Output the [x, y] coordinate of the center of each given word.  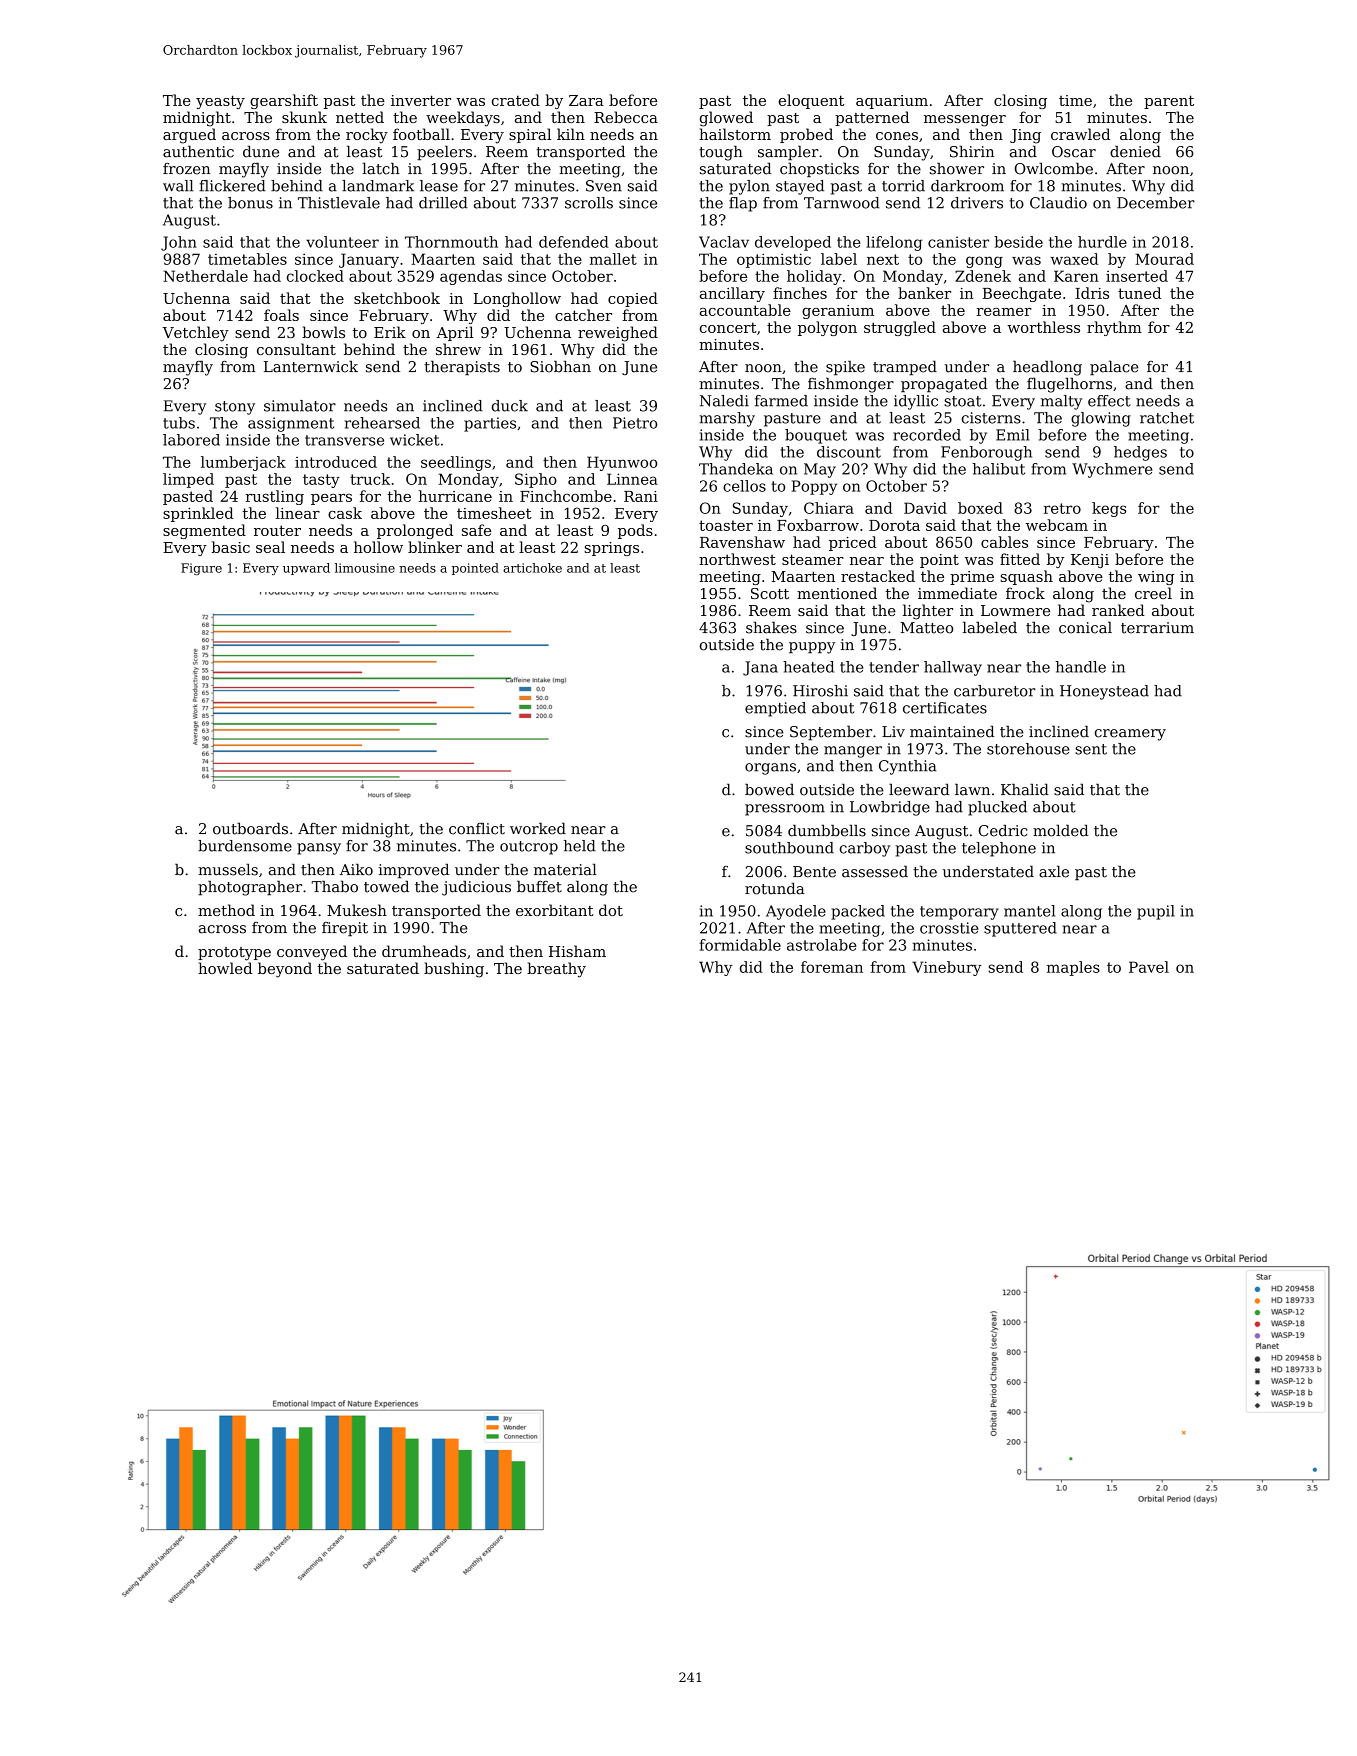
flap [743, 204]
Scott [770, 593]
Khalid [1025, 789]
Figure [201, 569]
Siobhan [560, 366]
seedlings [456, 463]
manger [853, 752]
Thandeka [736, 469]
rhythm [1114, 328]
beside [1018, 242]
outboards [250, 828]
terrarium [1157, 628]
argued [189, 136]
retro [1062, 508]
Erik [390, 332]
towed [386, 886]
